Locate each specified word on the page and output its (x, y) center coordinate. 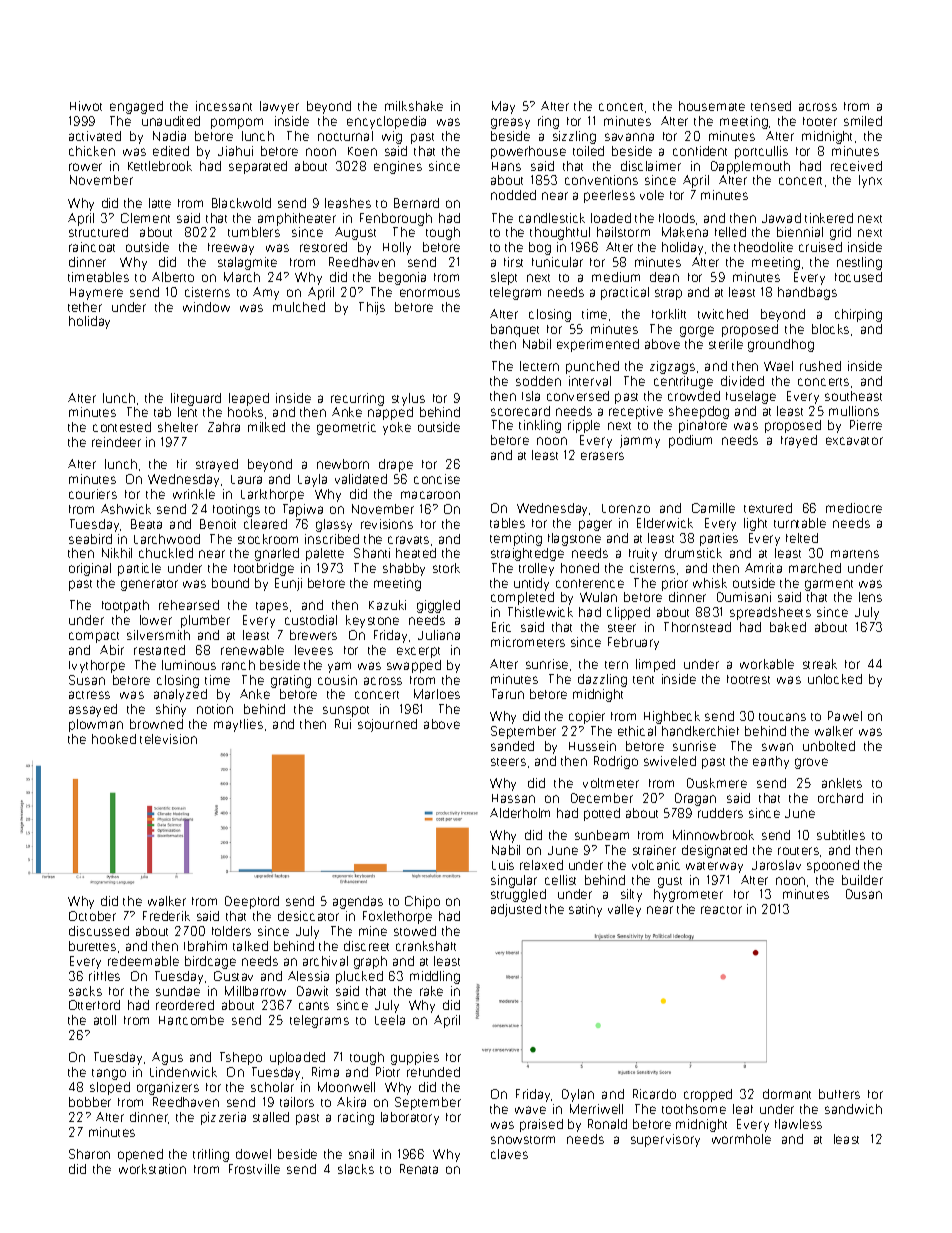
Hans (506, 166)
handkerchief (700, 731)
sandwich (853, 1109)
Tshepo (241, 1058)
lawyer (279, 107)
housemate (712, 106)
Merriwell (596, 1109)
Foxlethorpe (397, 917)
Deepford (252, 902)
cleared (265, 524)
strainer (654, 850)
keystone (372, 621)
